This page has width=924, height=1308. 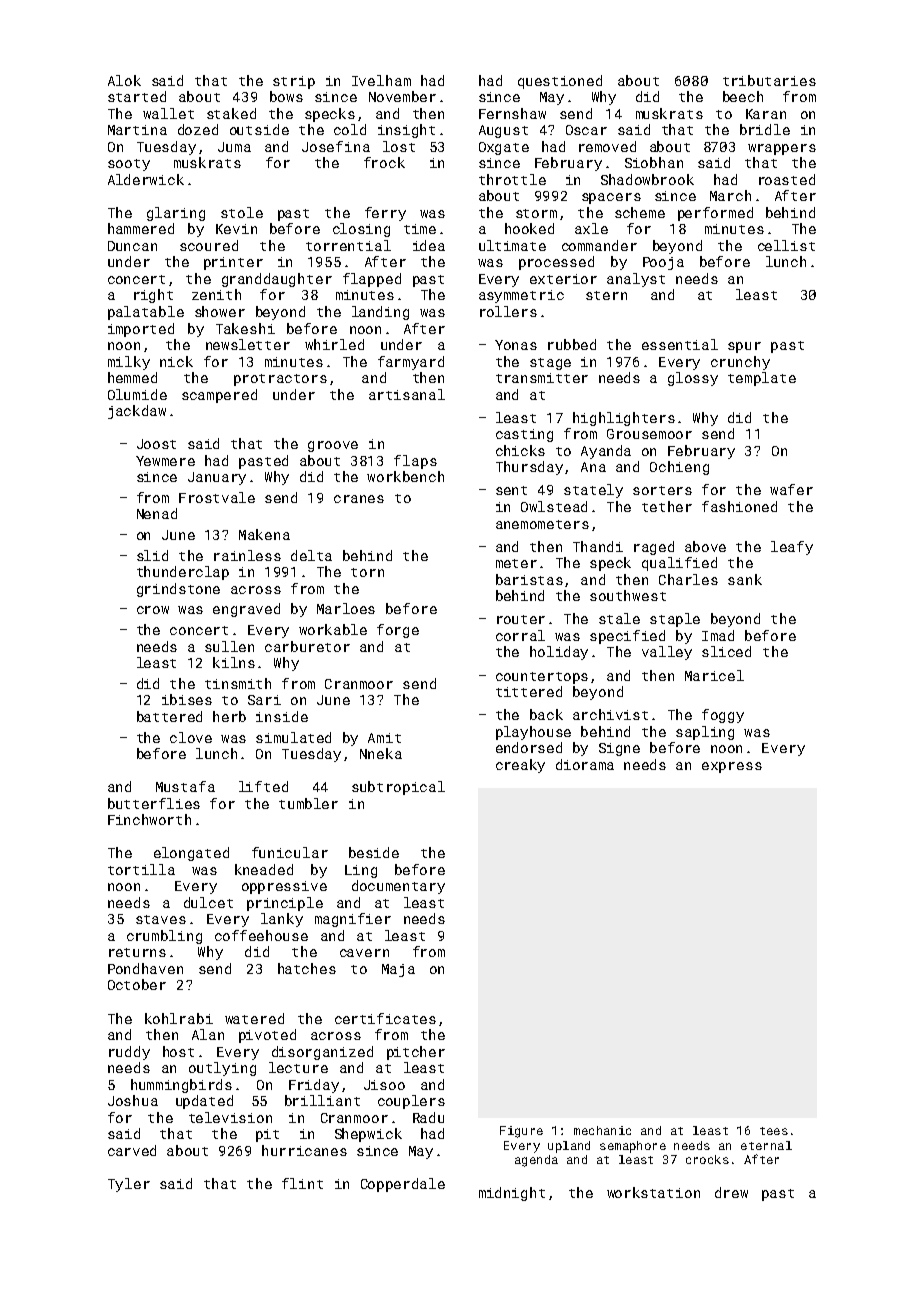 I want to click on cranes, so click(x=359, y=499).
